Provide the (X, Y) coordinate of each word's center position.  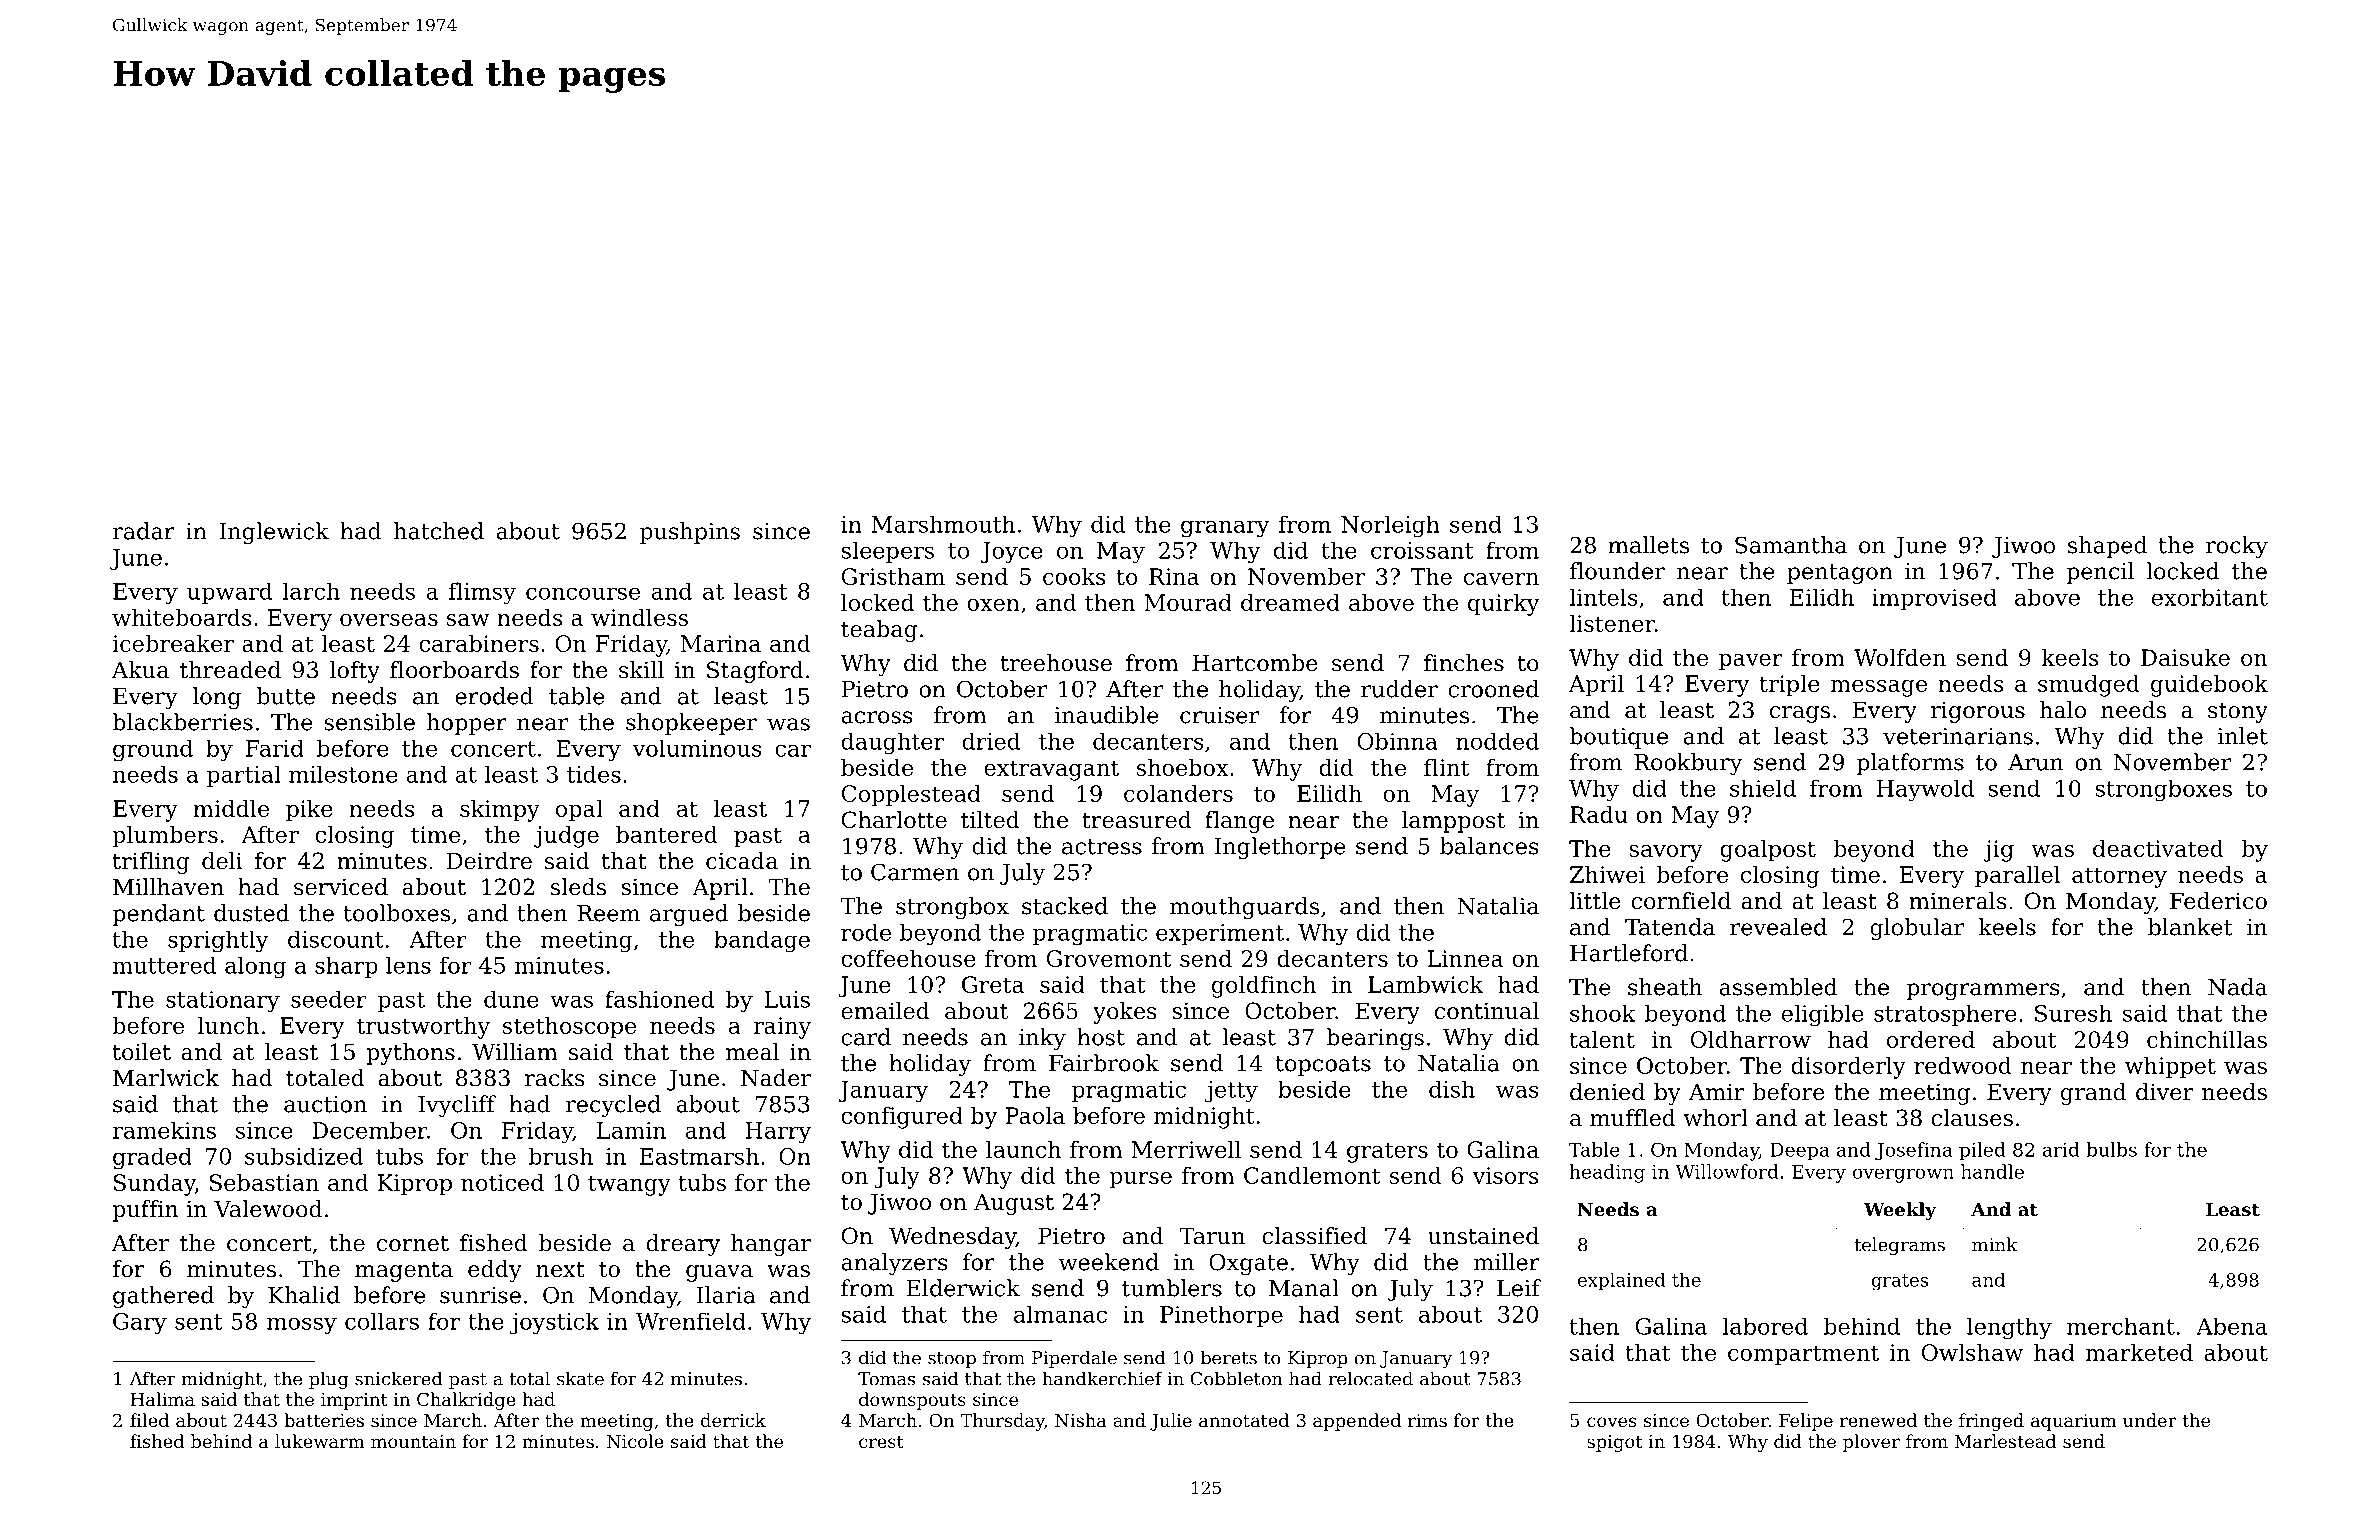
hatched (439, 531)
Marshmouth (943, 524)
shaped (2107, 547)
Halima (163, 1399)
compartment (1803, 1355)
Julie (1171, 1422)
